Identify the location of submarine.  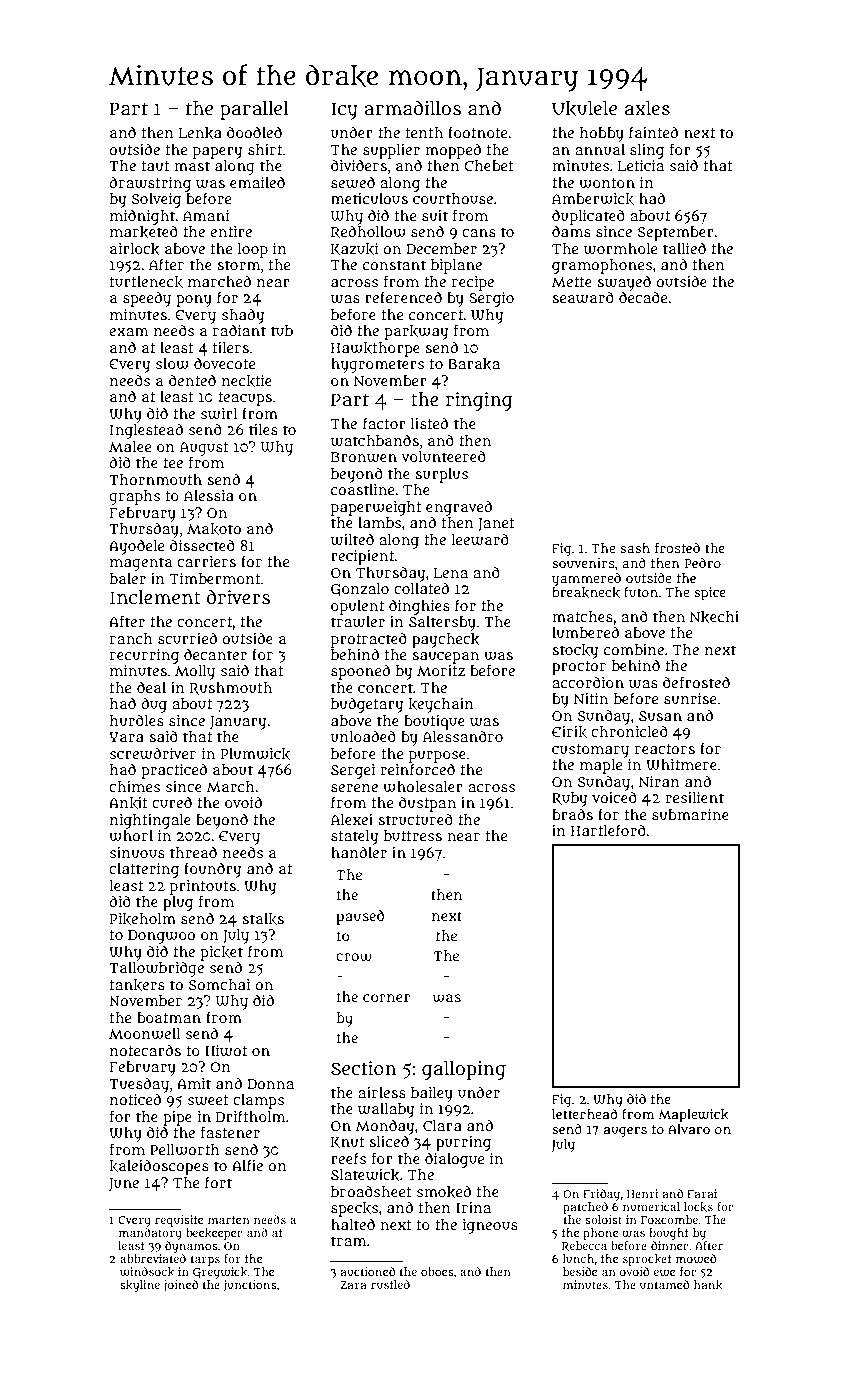
(690, 814).
